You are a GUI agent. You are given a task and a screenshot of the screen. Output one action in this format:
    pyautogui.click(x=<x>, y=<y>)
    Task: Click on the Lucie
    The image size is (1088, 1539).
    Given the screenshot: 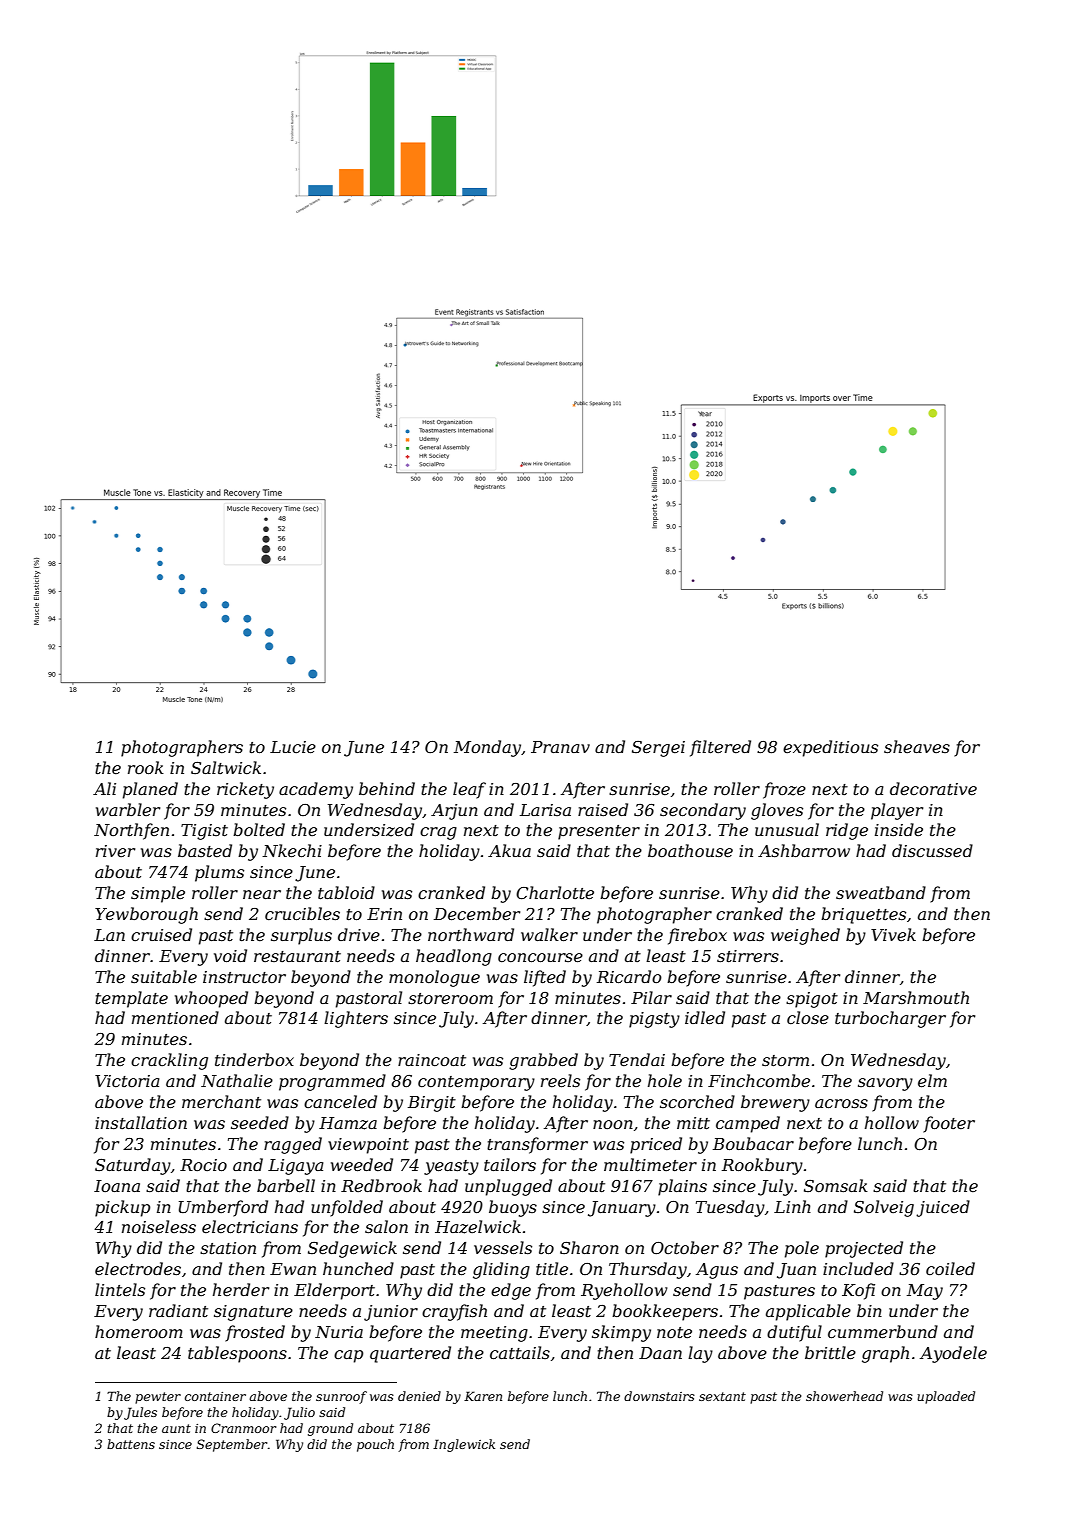 What is the action you would take?
    pyautogui.click(x=293, y=747)
